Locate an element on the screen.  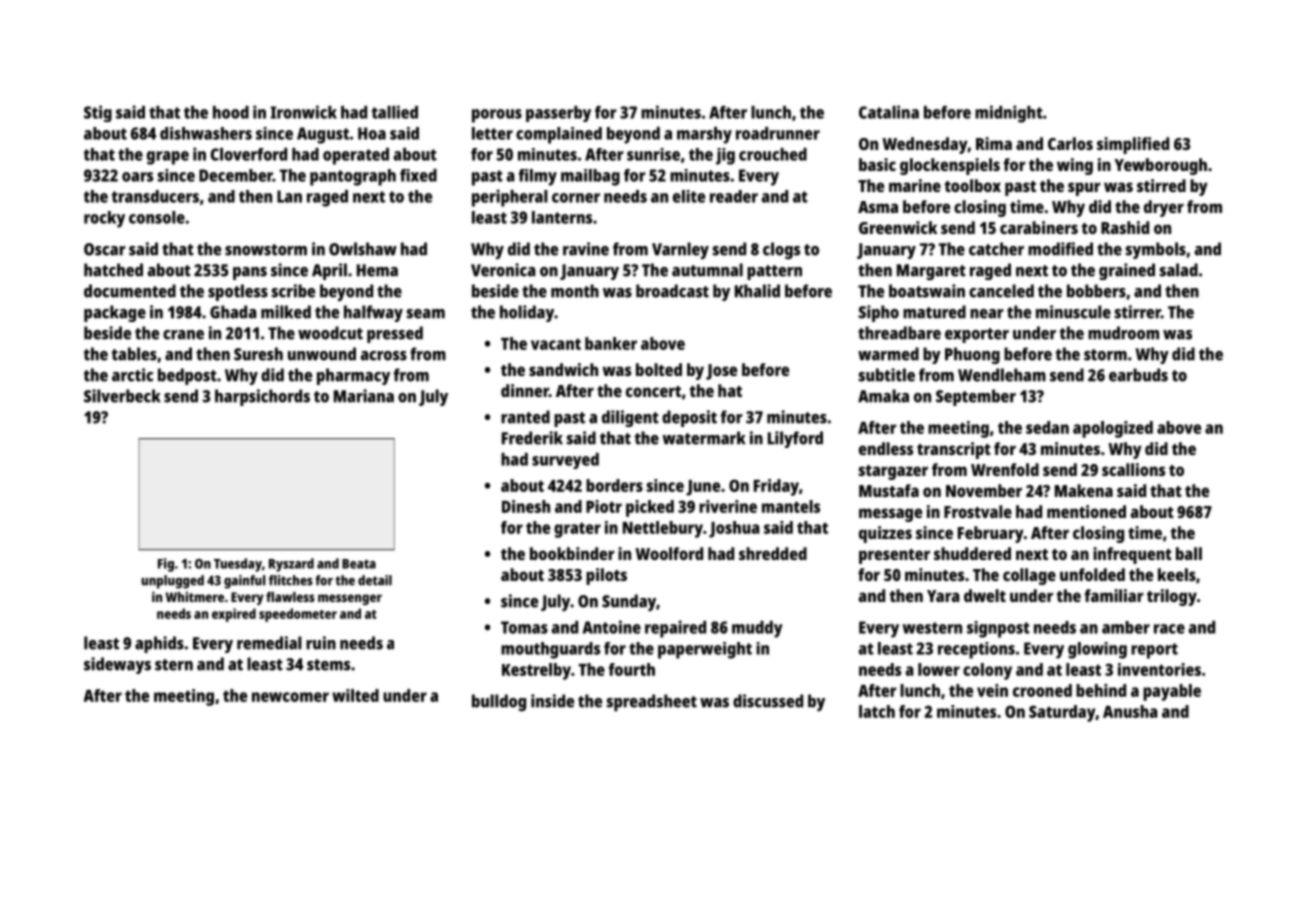
pressed is located at coordinates (395, 334).
